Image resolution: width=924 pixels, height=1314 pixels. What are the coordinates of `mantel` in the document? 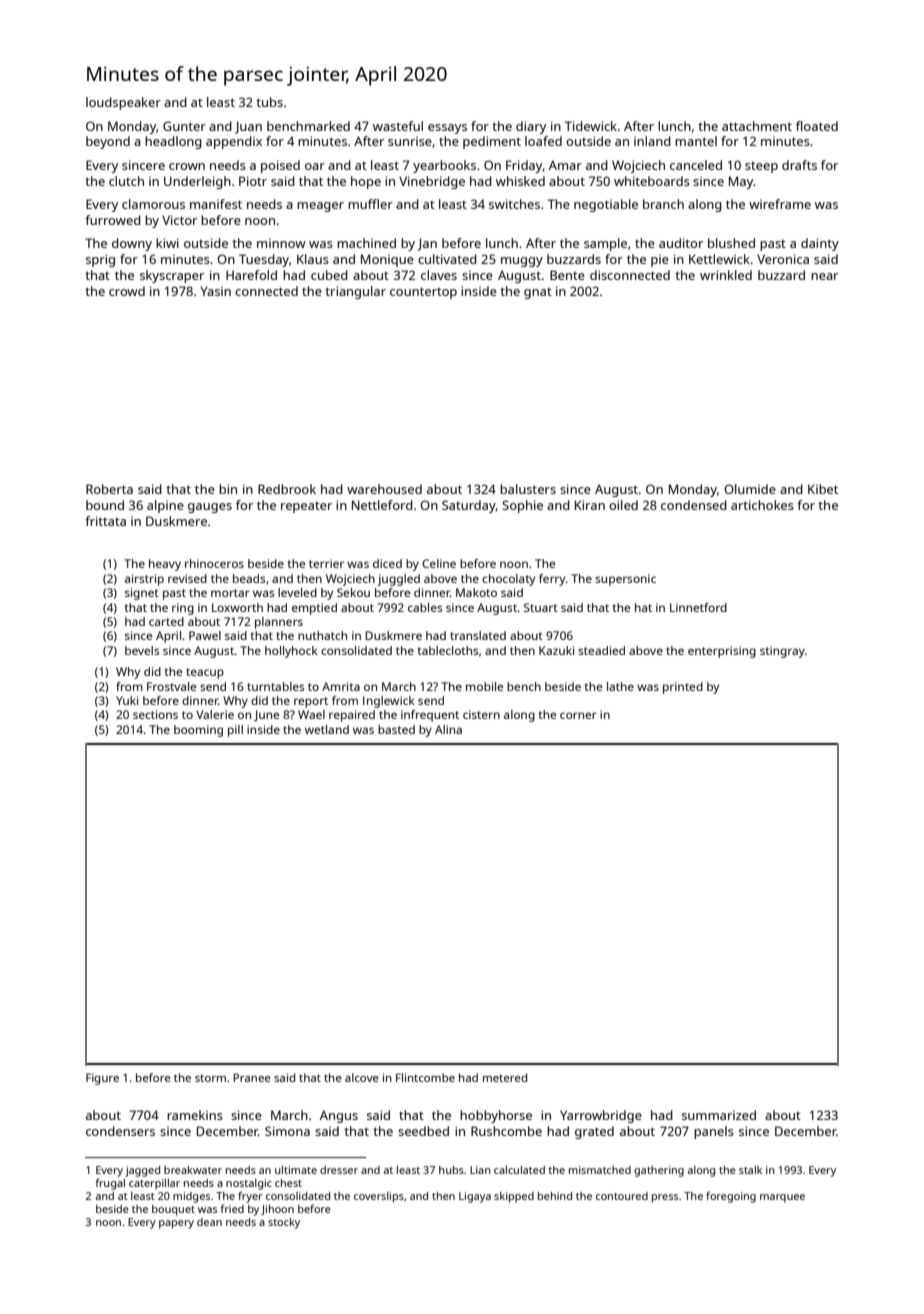 It's located at (696, 141).
